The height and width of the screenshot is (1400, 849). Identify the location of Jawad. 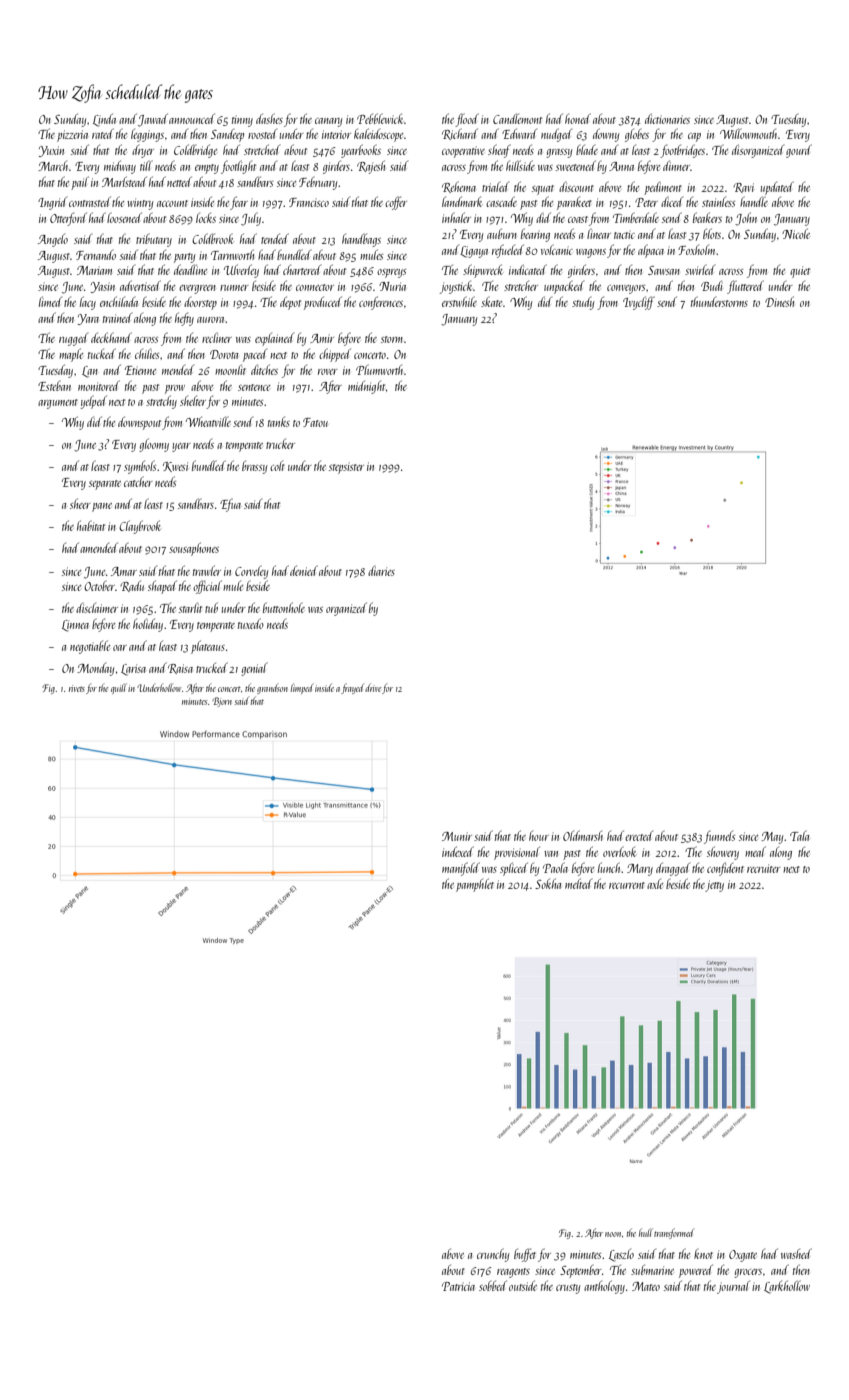
(153, 120).
